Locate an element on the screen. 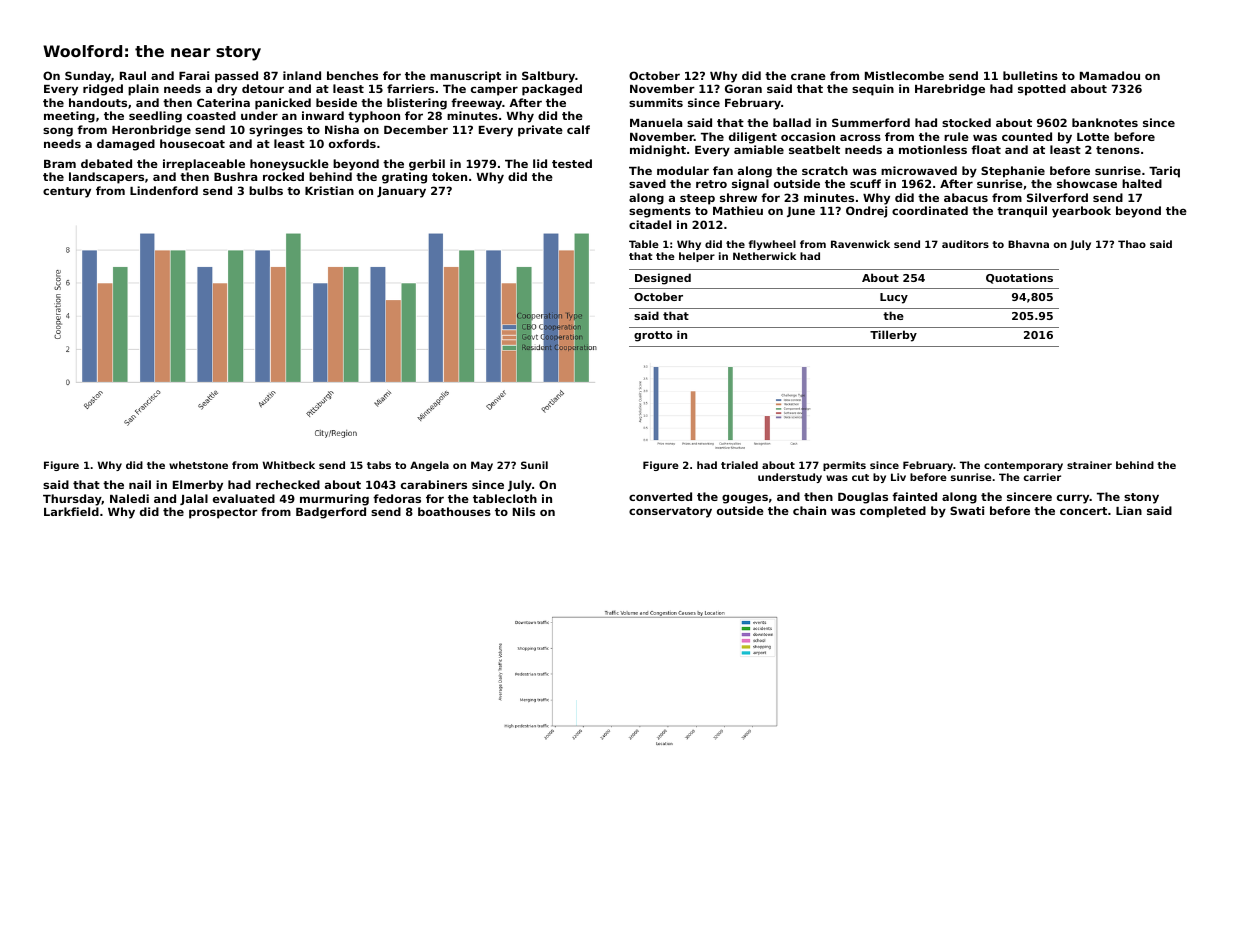 The width and height of the screenshot is (1233, 952). whetstone is located at coordinates (198, 465).
